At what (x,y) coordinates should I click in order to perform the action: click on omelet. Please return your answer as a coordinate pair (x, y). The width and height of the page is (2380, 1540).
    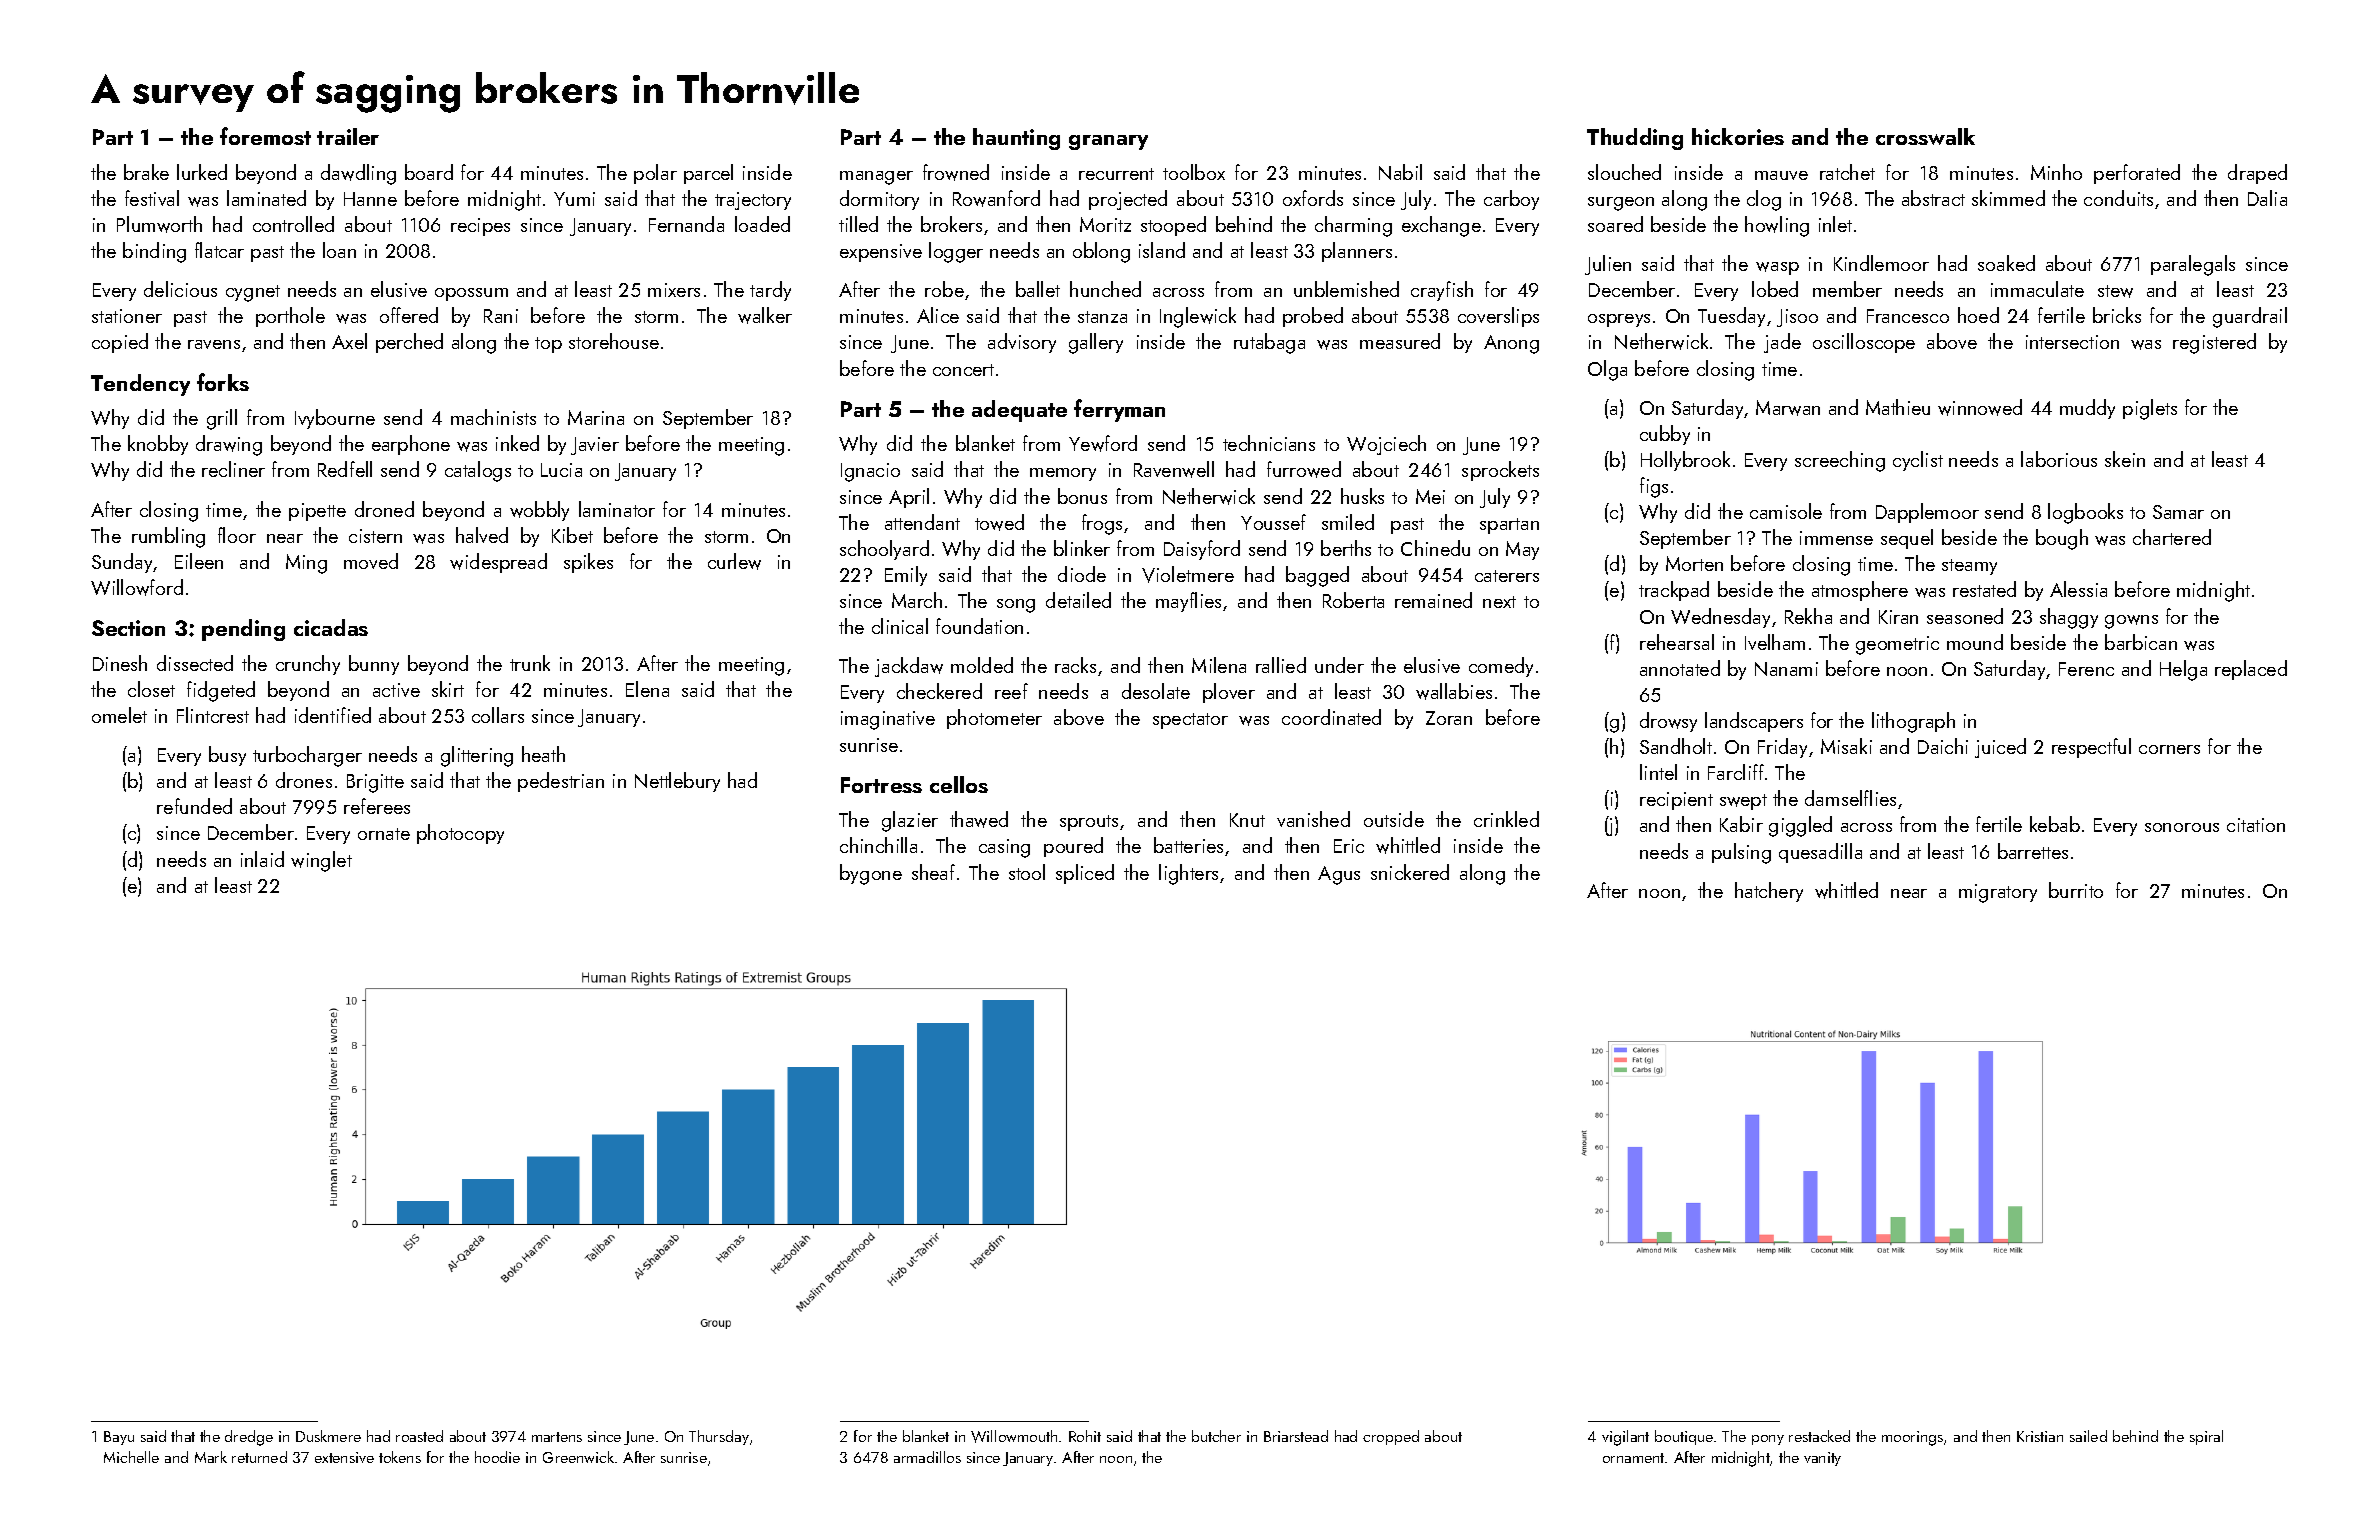
    Looking at the image, I should click on (119, 715).
